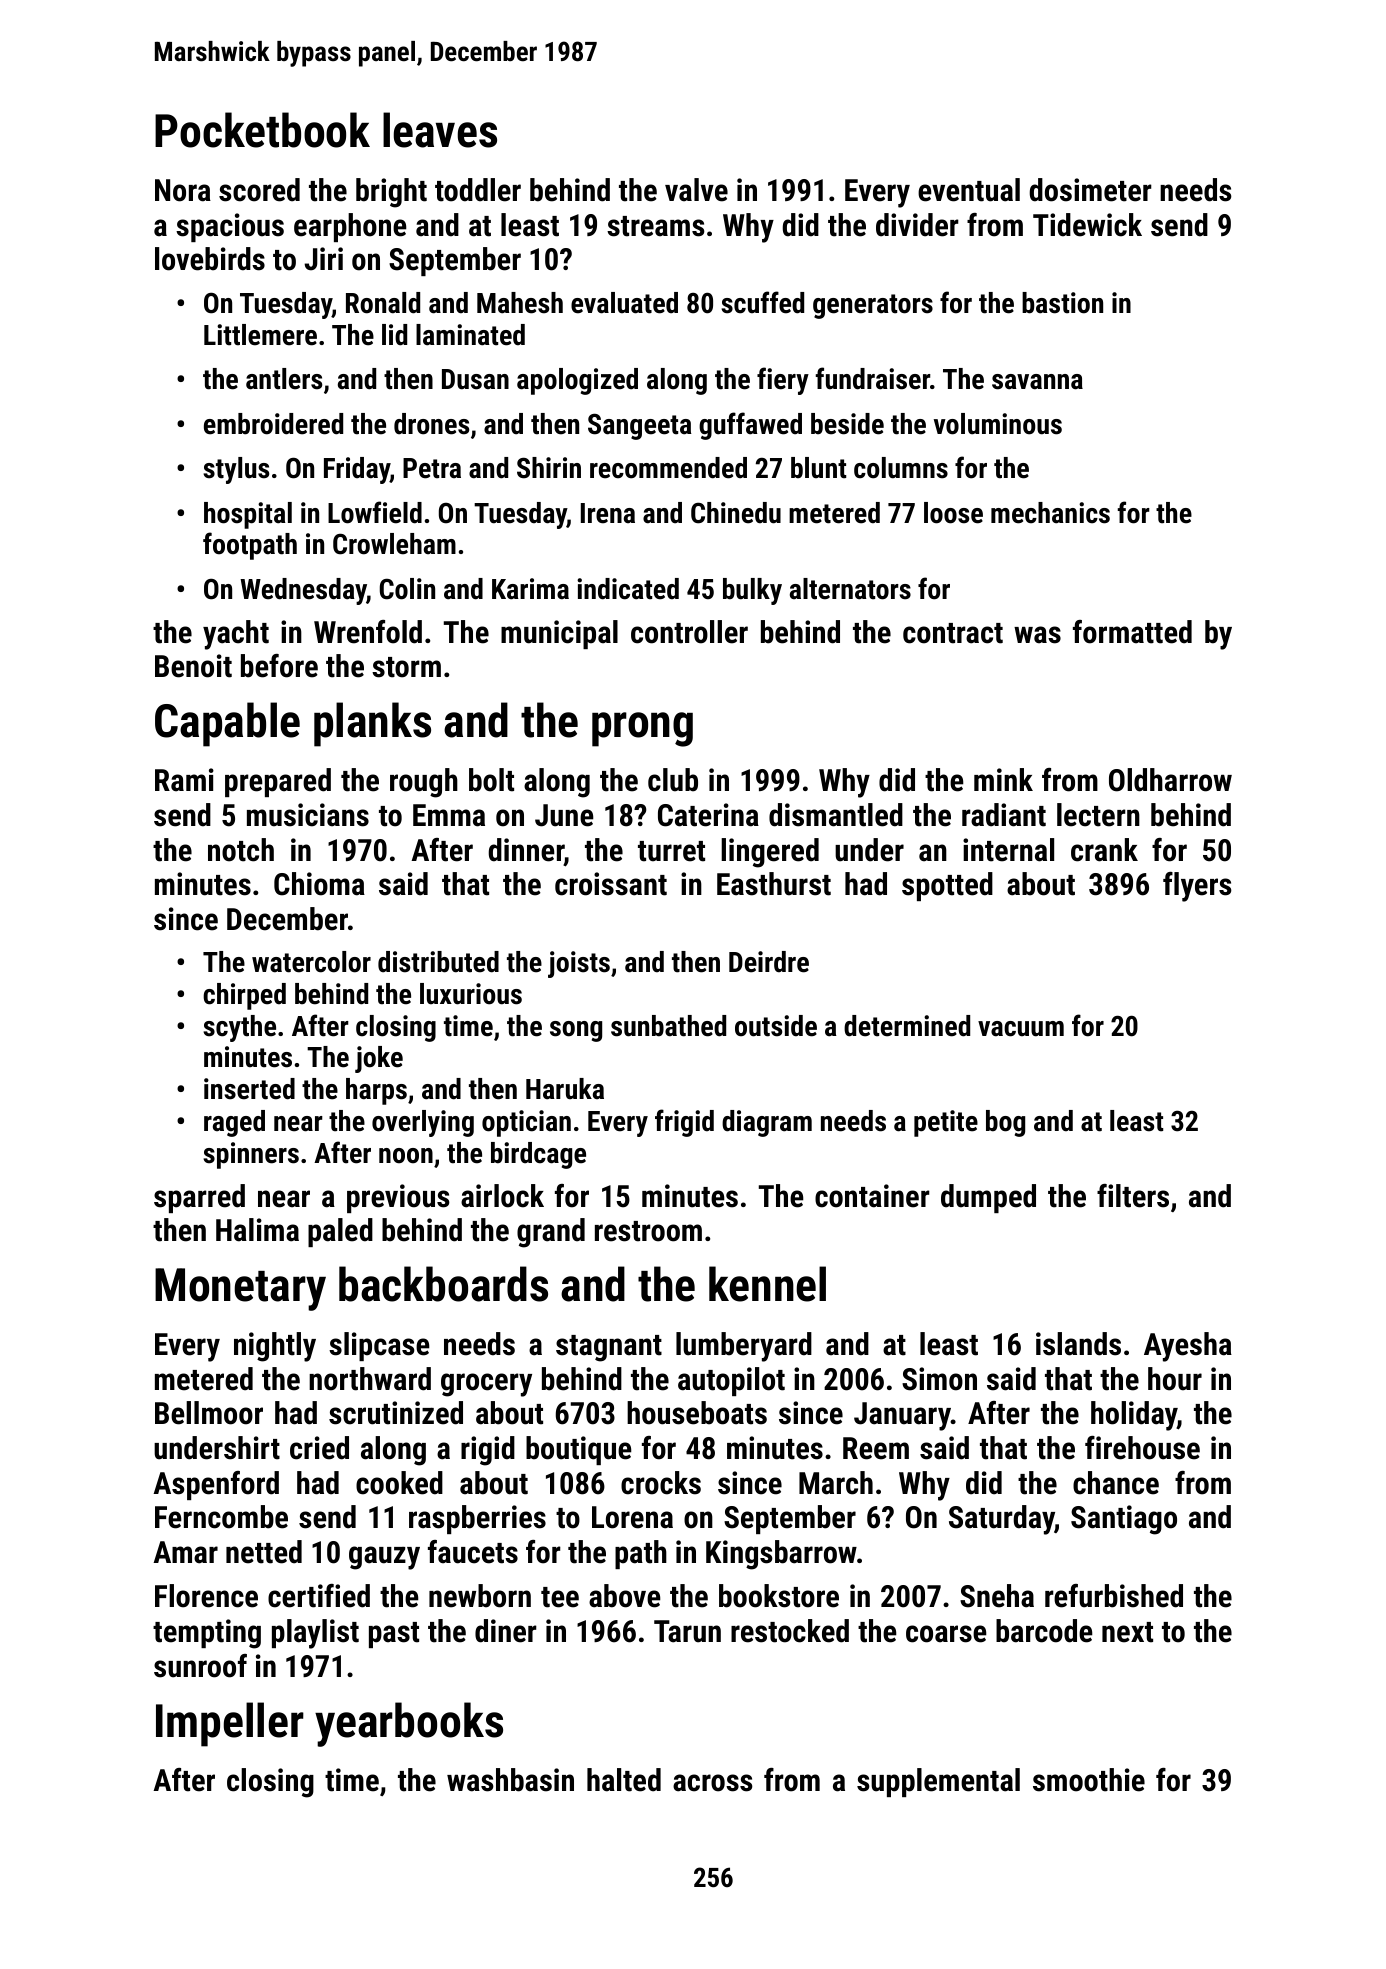 This screenshot has width=1386, height=1969. Describe the element at coordinates (661, 1483) in the screenshot. I see `crocks` at that location.
